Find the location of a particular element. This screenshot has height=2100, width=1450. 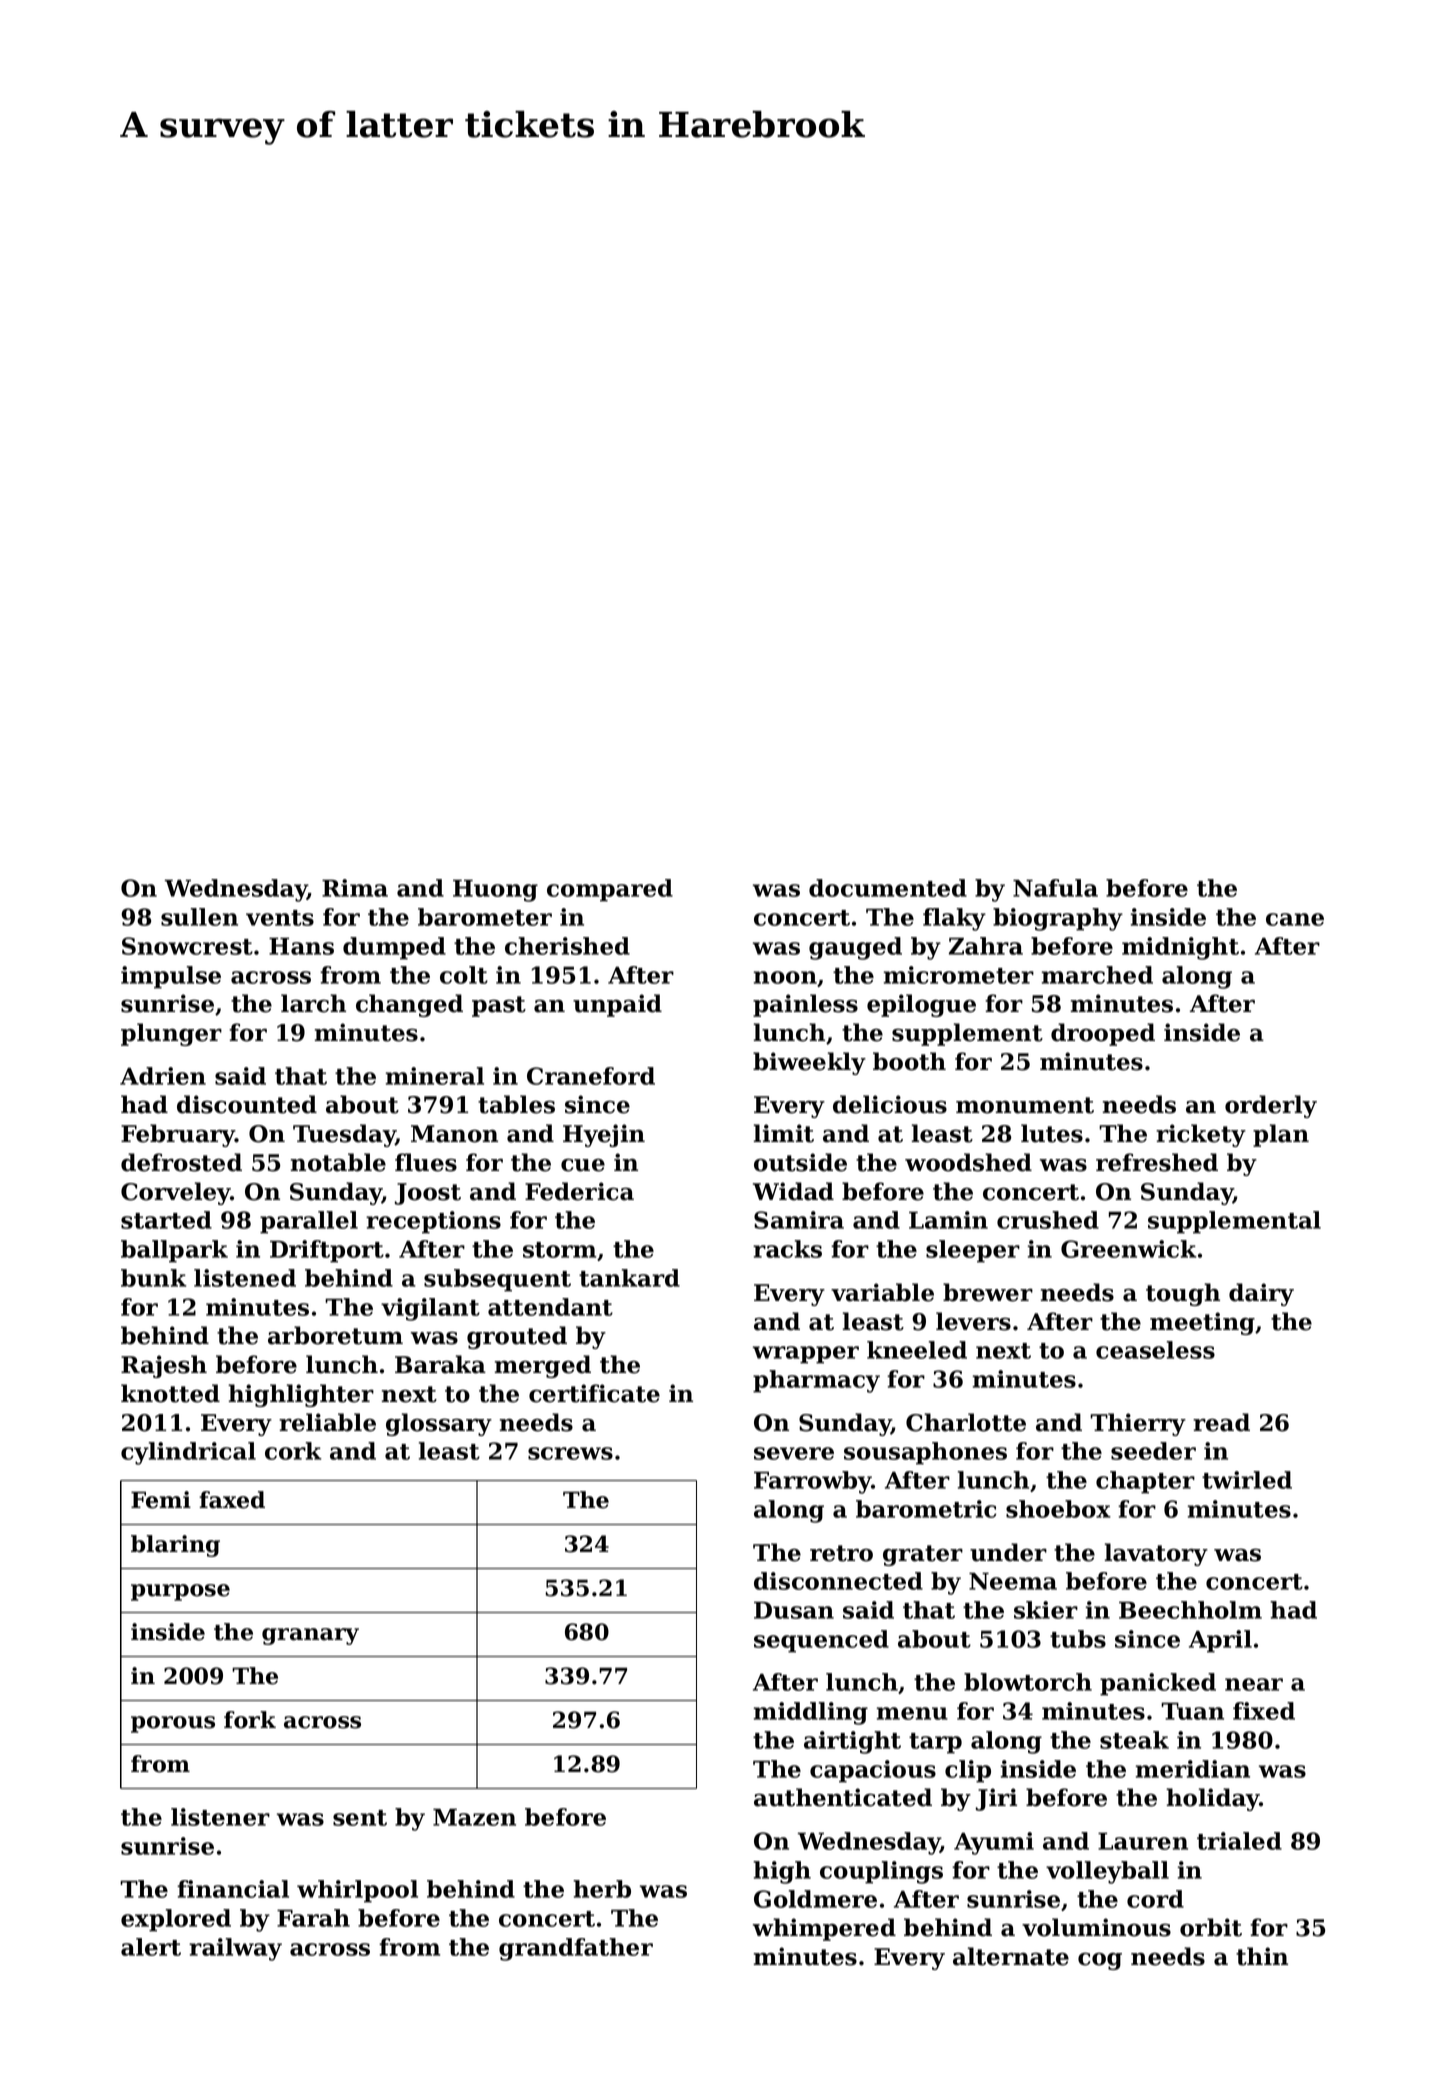

herb is located at coordinates (602, 1889).
